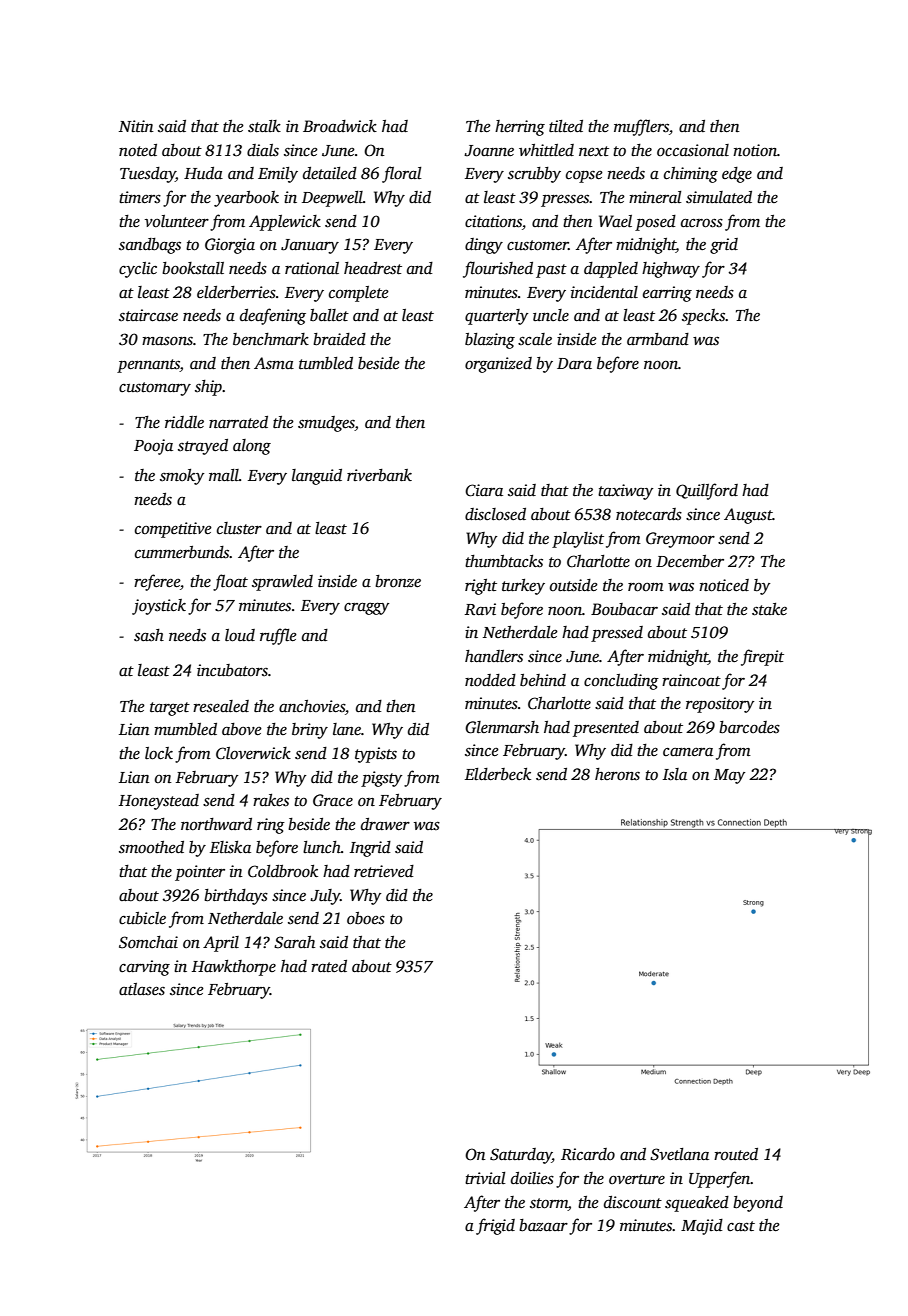 The width and height of the image is (908, 1316). I want to click on barcodes, so click(749, 727).
